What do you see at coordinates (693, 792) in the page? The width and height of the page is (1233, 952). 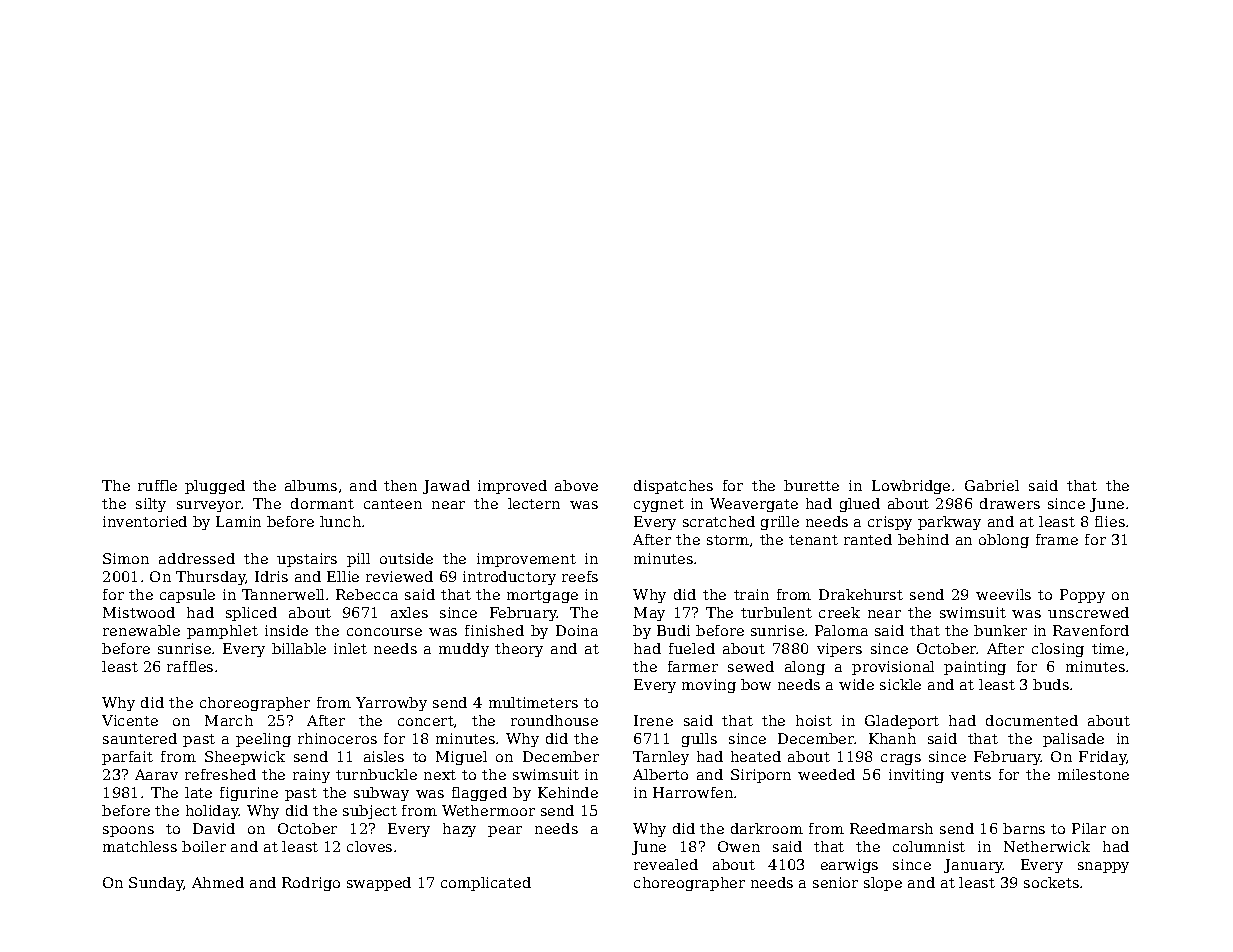 I see `Harrowfen` at bounding box center [693, 792].
